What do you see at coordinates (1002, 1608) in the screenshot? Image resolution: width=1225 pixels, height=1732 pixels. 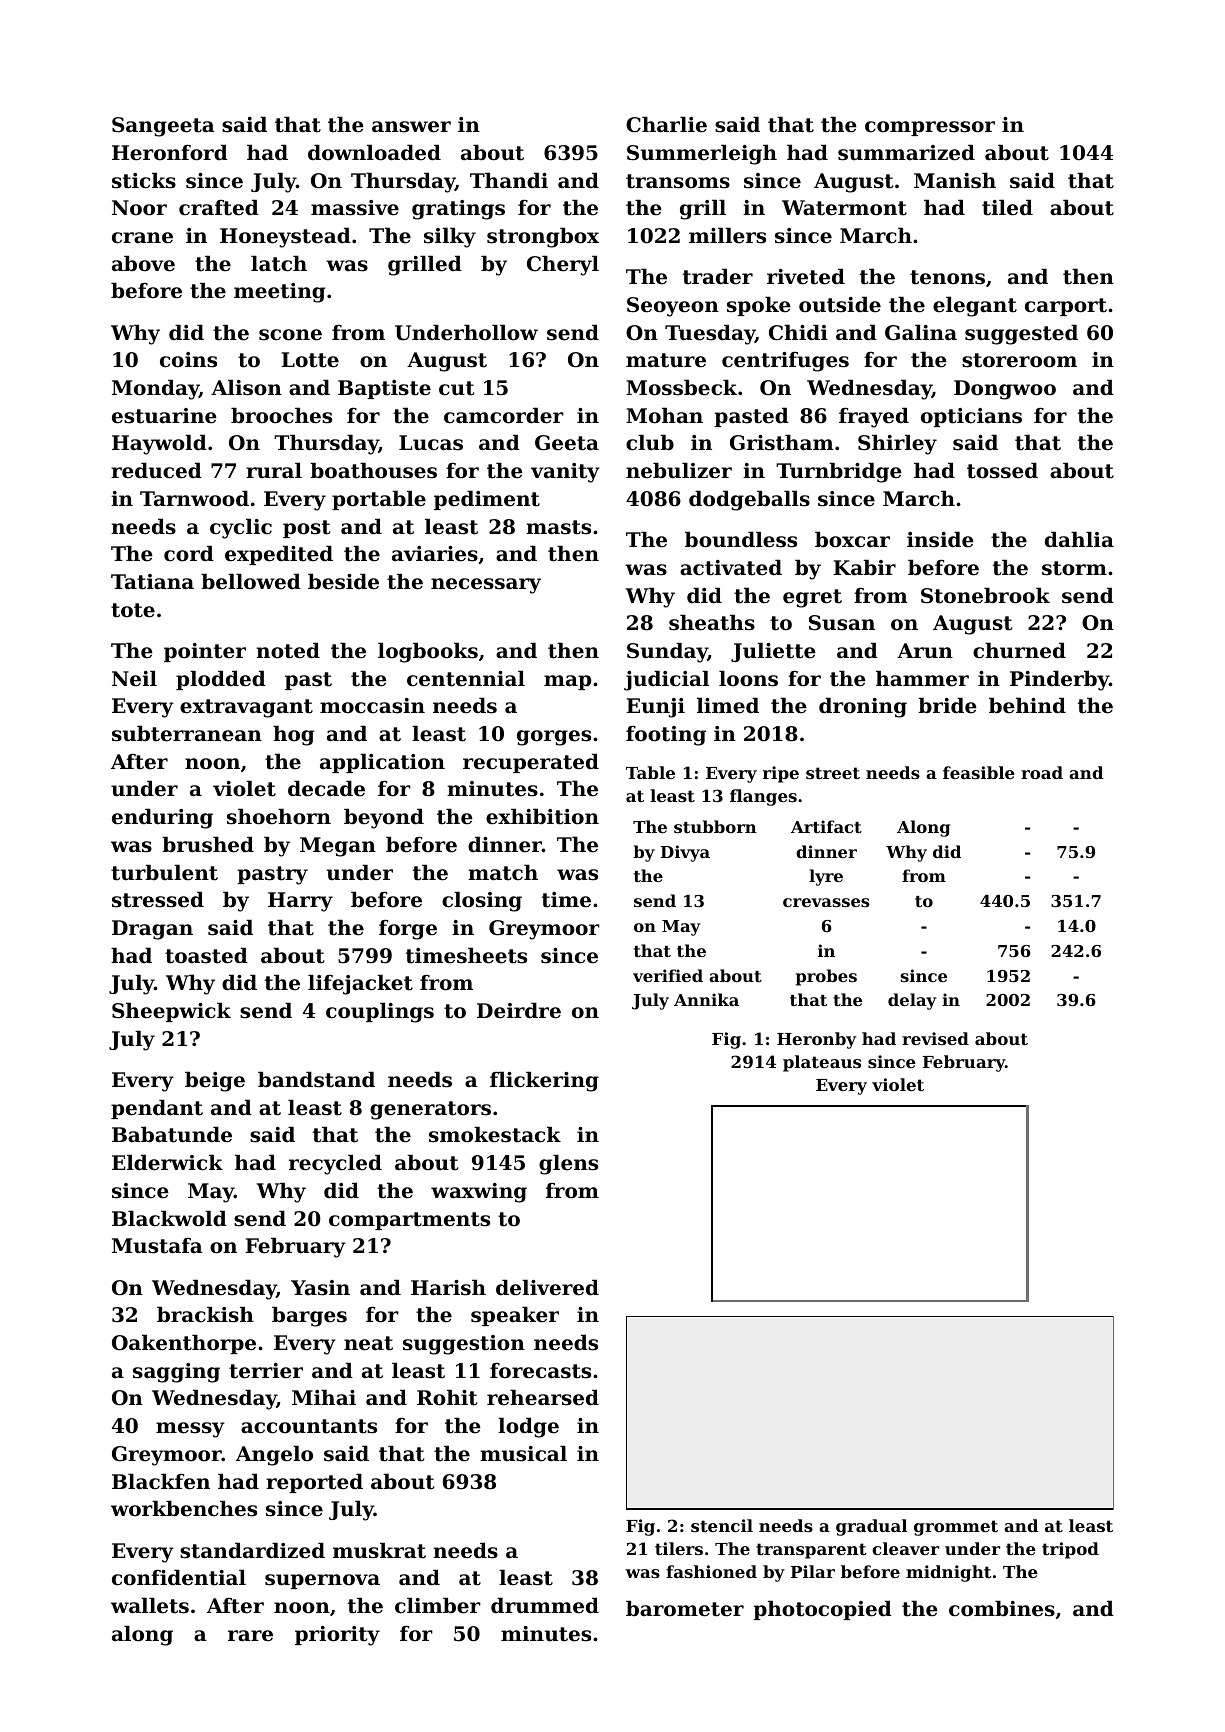 I see `combines` at bounding box center [1002, 1608].
